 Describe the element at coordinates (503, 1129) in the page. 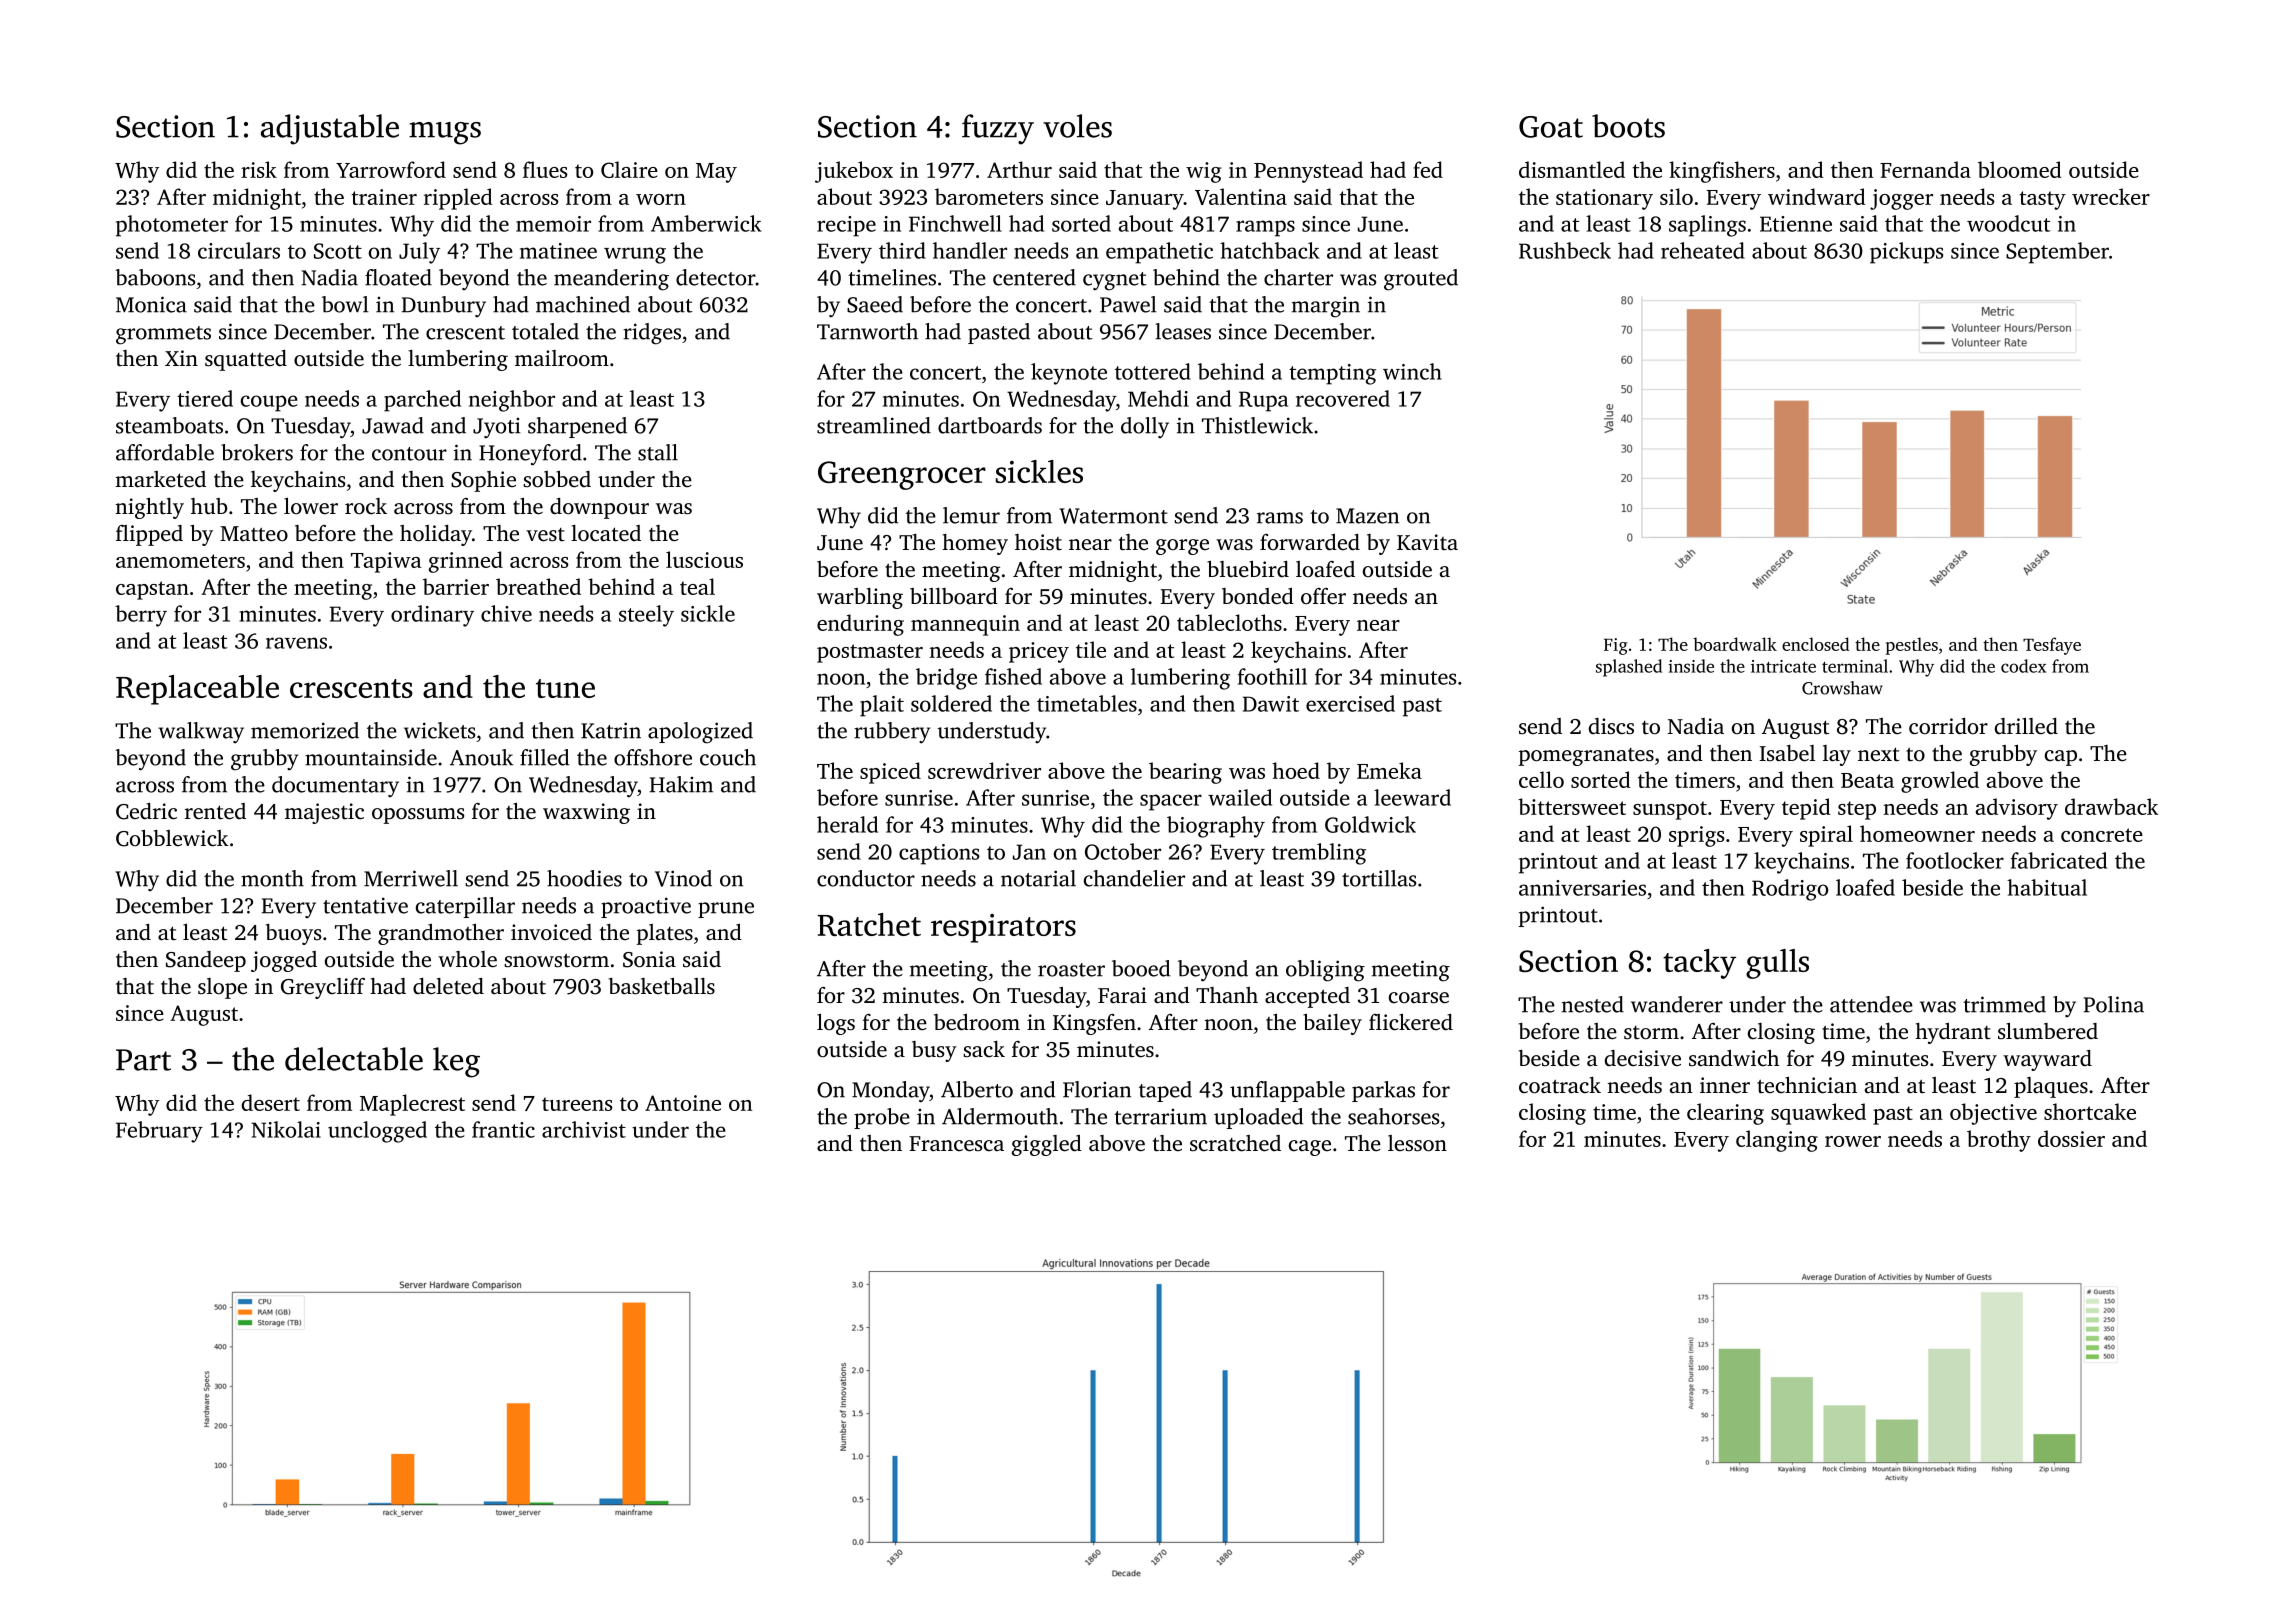

I see `frantic` at that location.
